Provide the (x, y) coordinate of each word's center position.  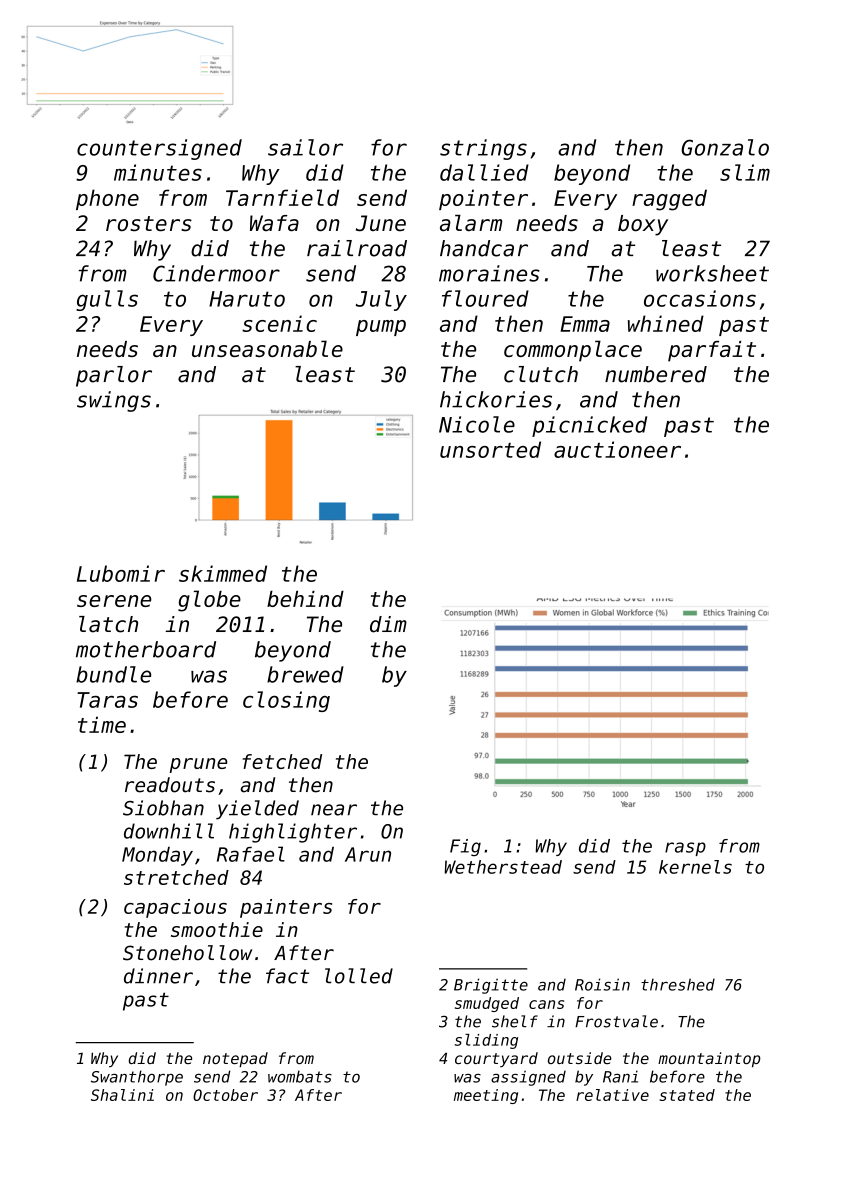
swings (114, 401)
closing (286, 701)
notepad (235, 1059)
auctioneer (617, 449)
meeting (486, 1096)
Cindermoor (216, 273)
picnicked (589, 426)
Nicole (477, 424)
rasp (685, 849)
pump (381, 328)
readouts (170, 785)
